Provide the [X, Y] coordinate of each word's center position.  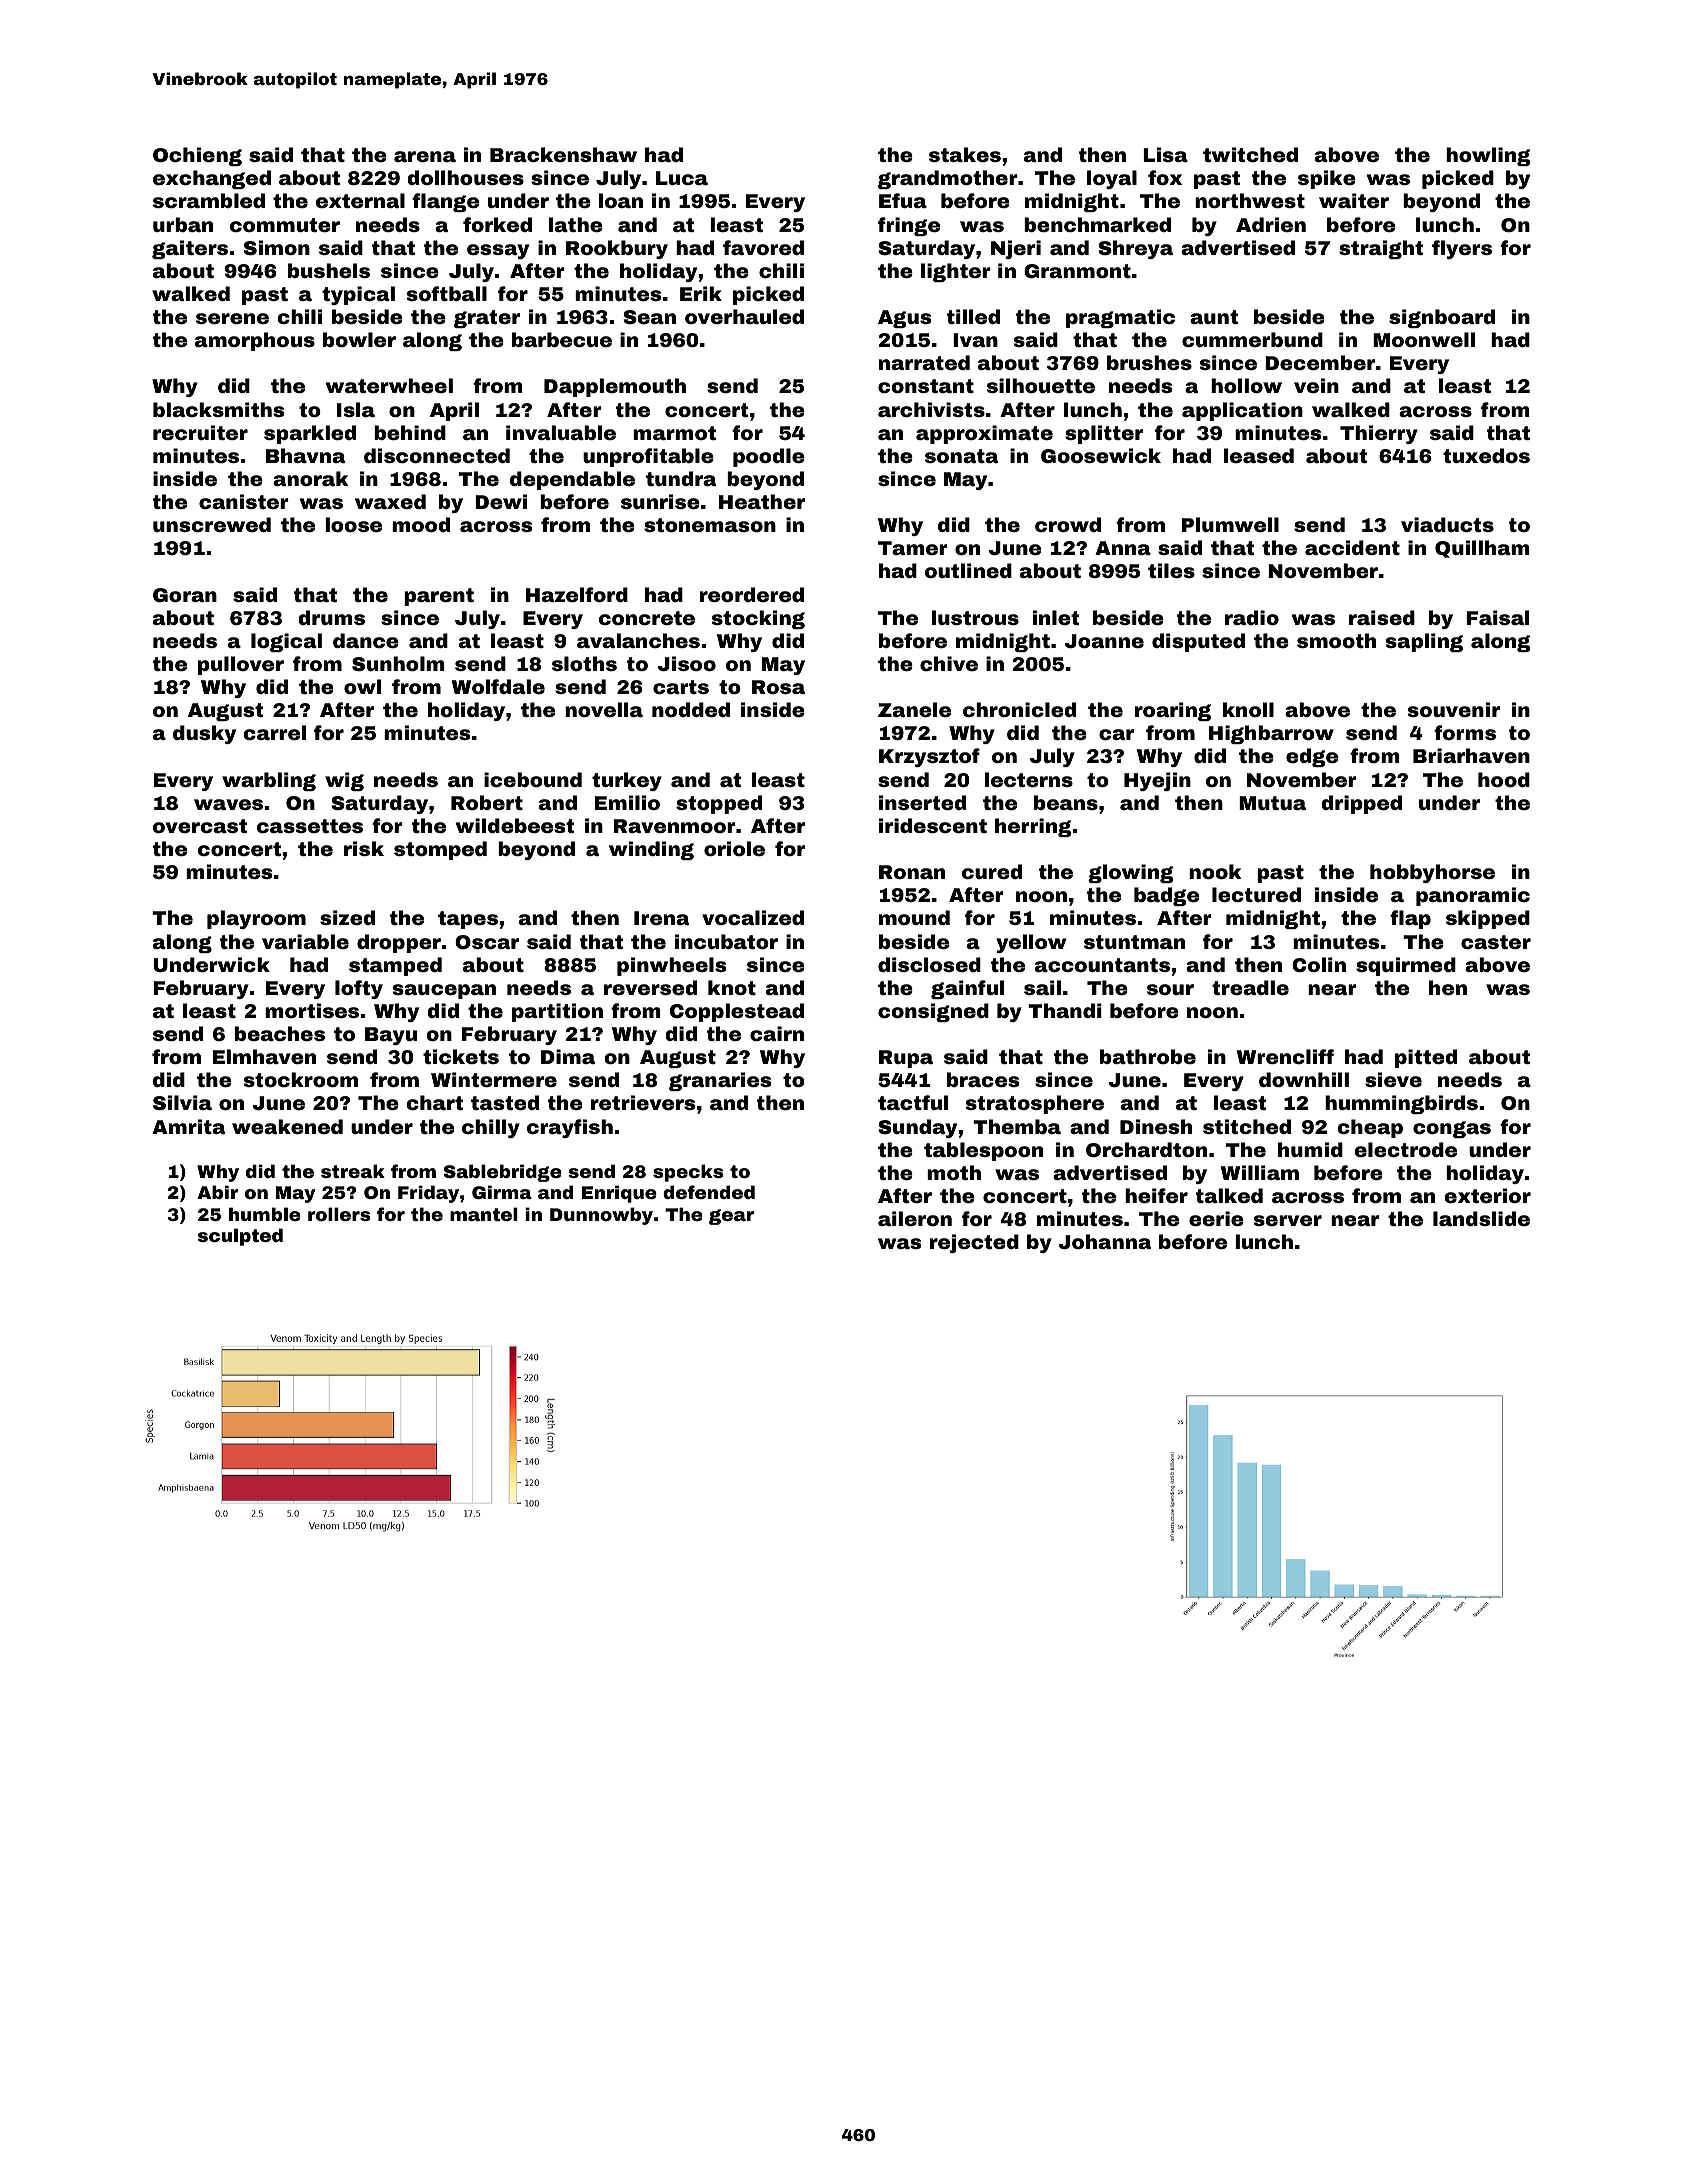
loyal [1112, 179]
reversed [650, 987]
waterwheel [389, 385]
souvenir [1454, 709]
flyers [1462, 249]
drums [331, 617]
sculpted [240, 1237]
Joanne [1104, 641]
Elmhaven [264, 1056]
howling [1488, 156]
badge [1166, 896]
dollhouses [465, 177]
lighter [956, 272]
